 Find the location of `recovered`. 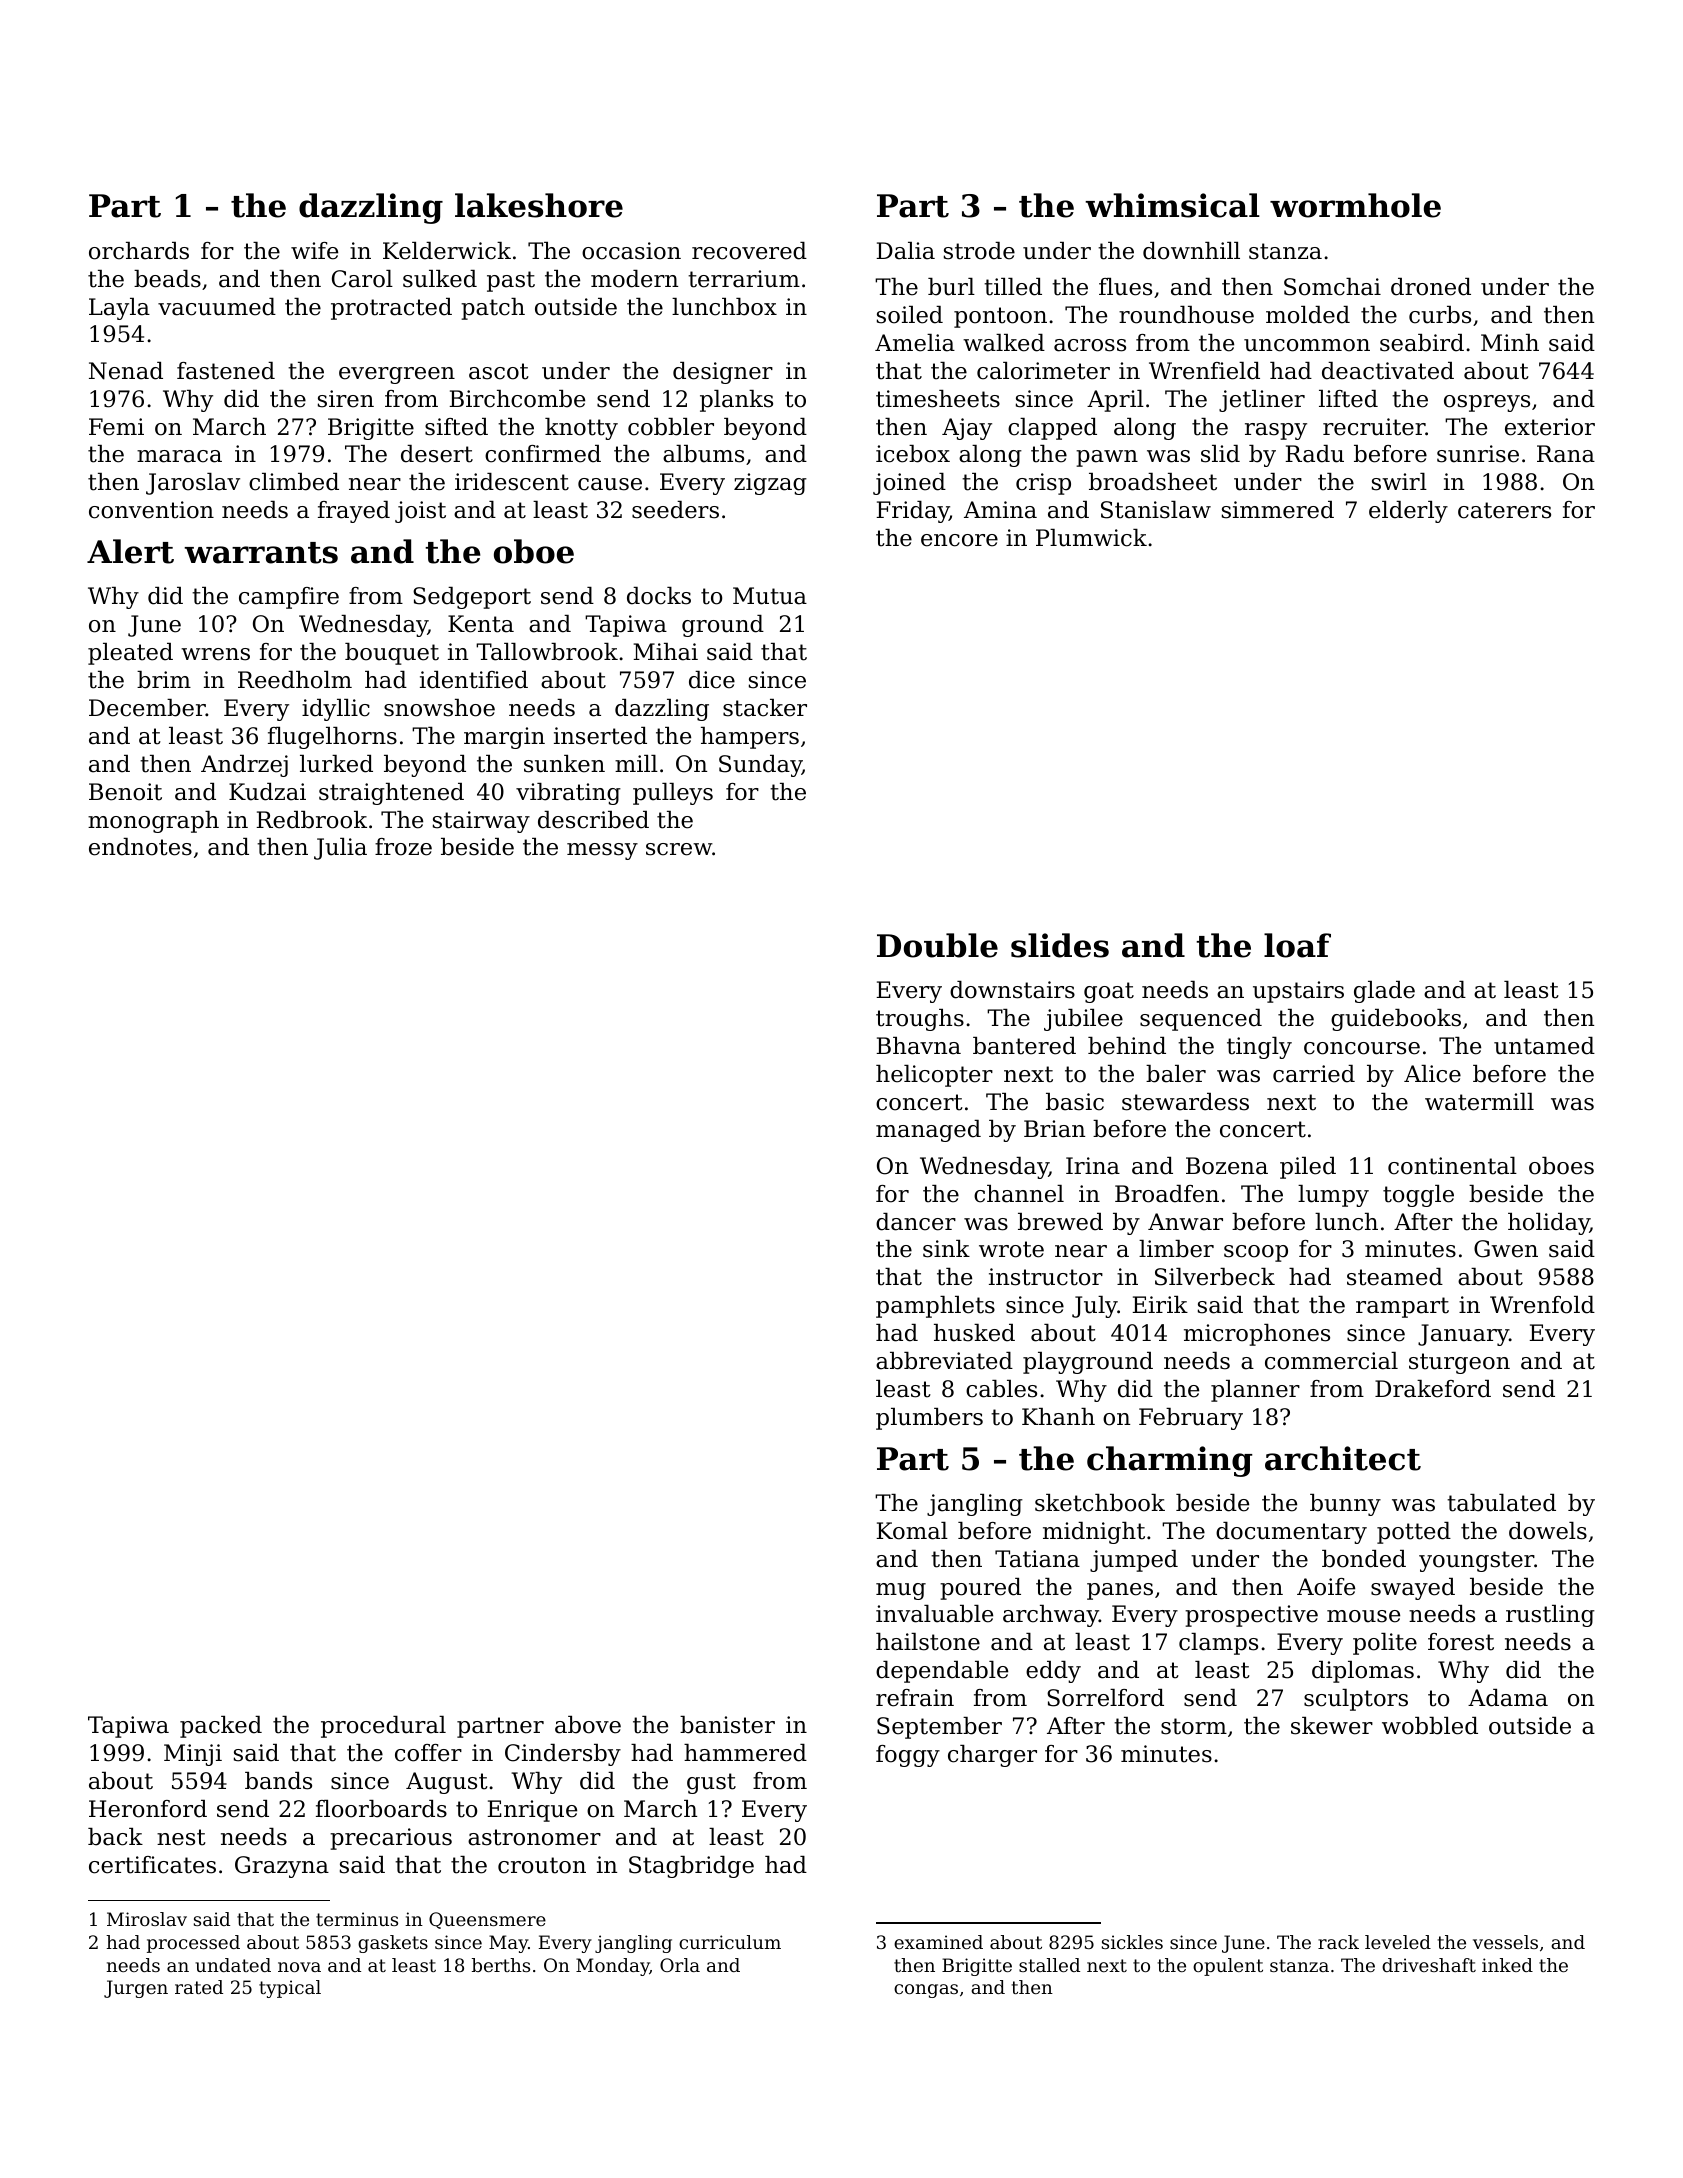

recovered is located at coordinates (749, 251).
